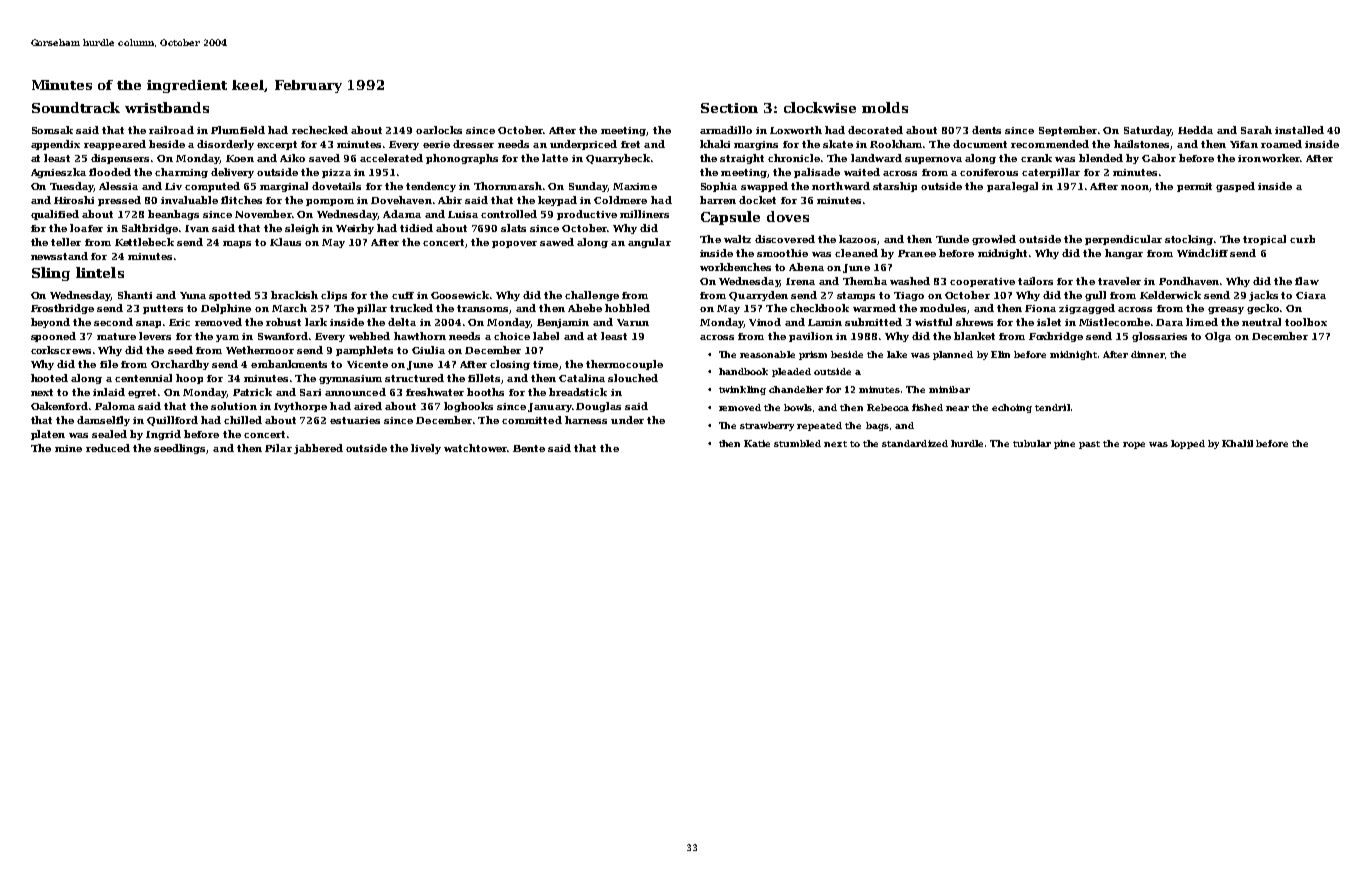  I want to click on tendril, so click(1052, 407).
